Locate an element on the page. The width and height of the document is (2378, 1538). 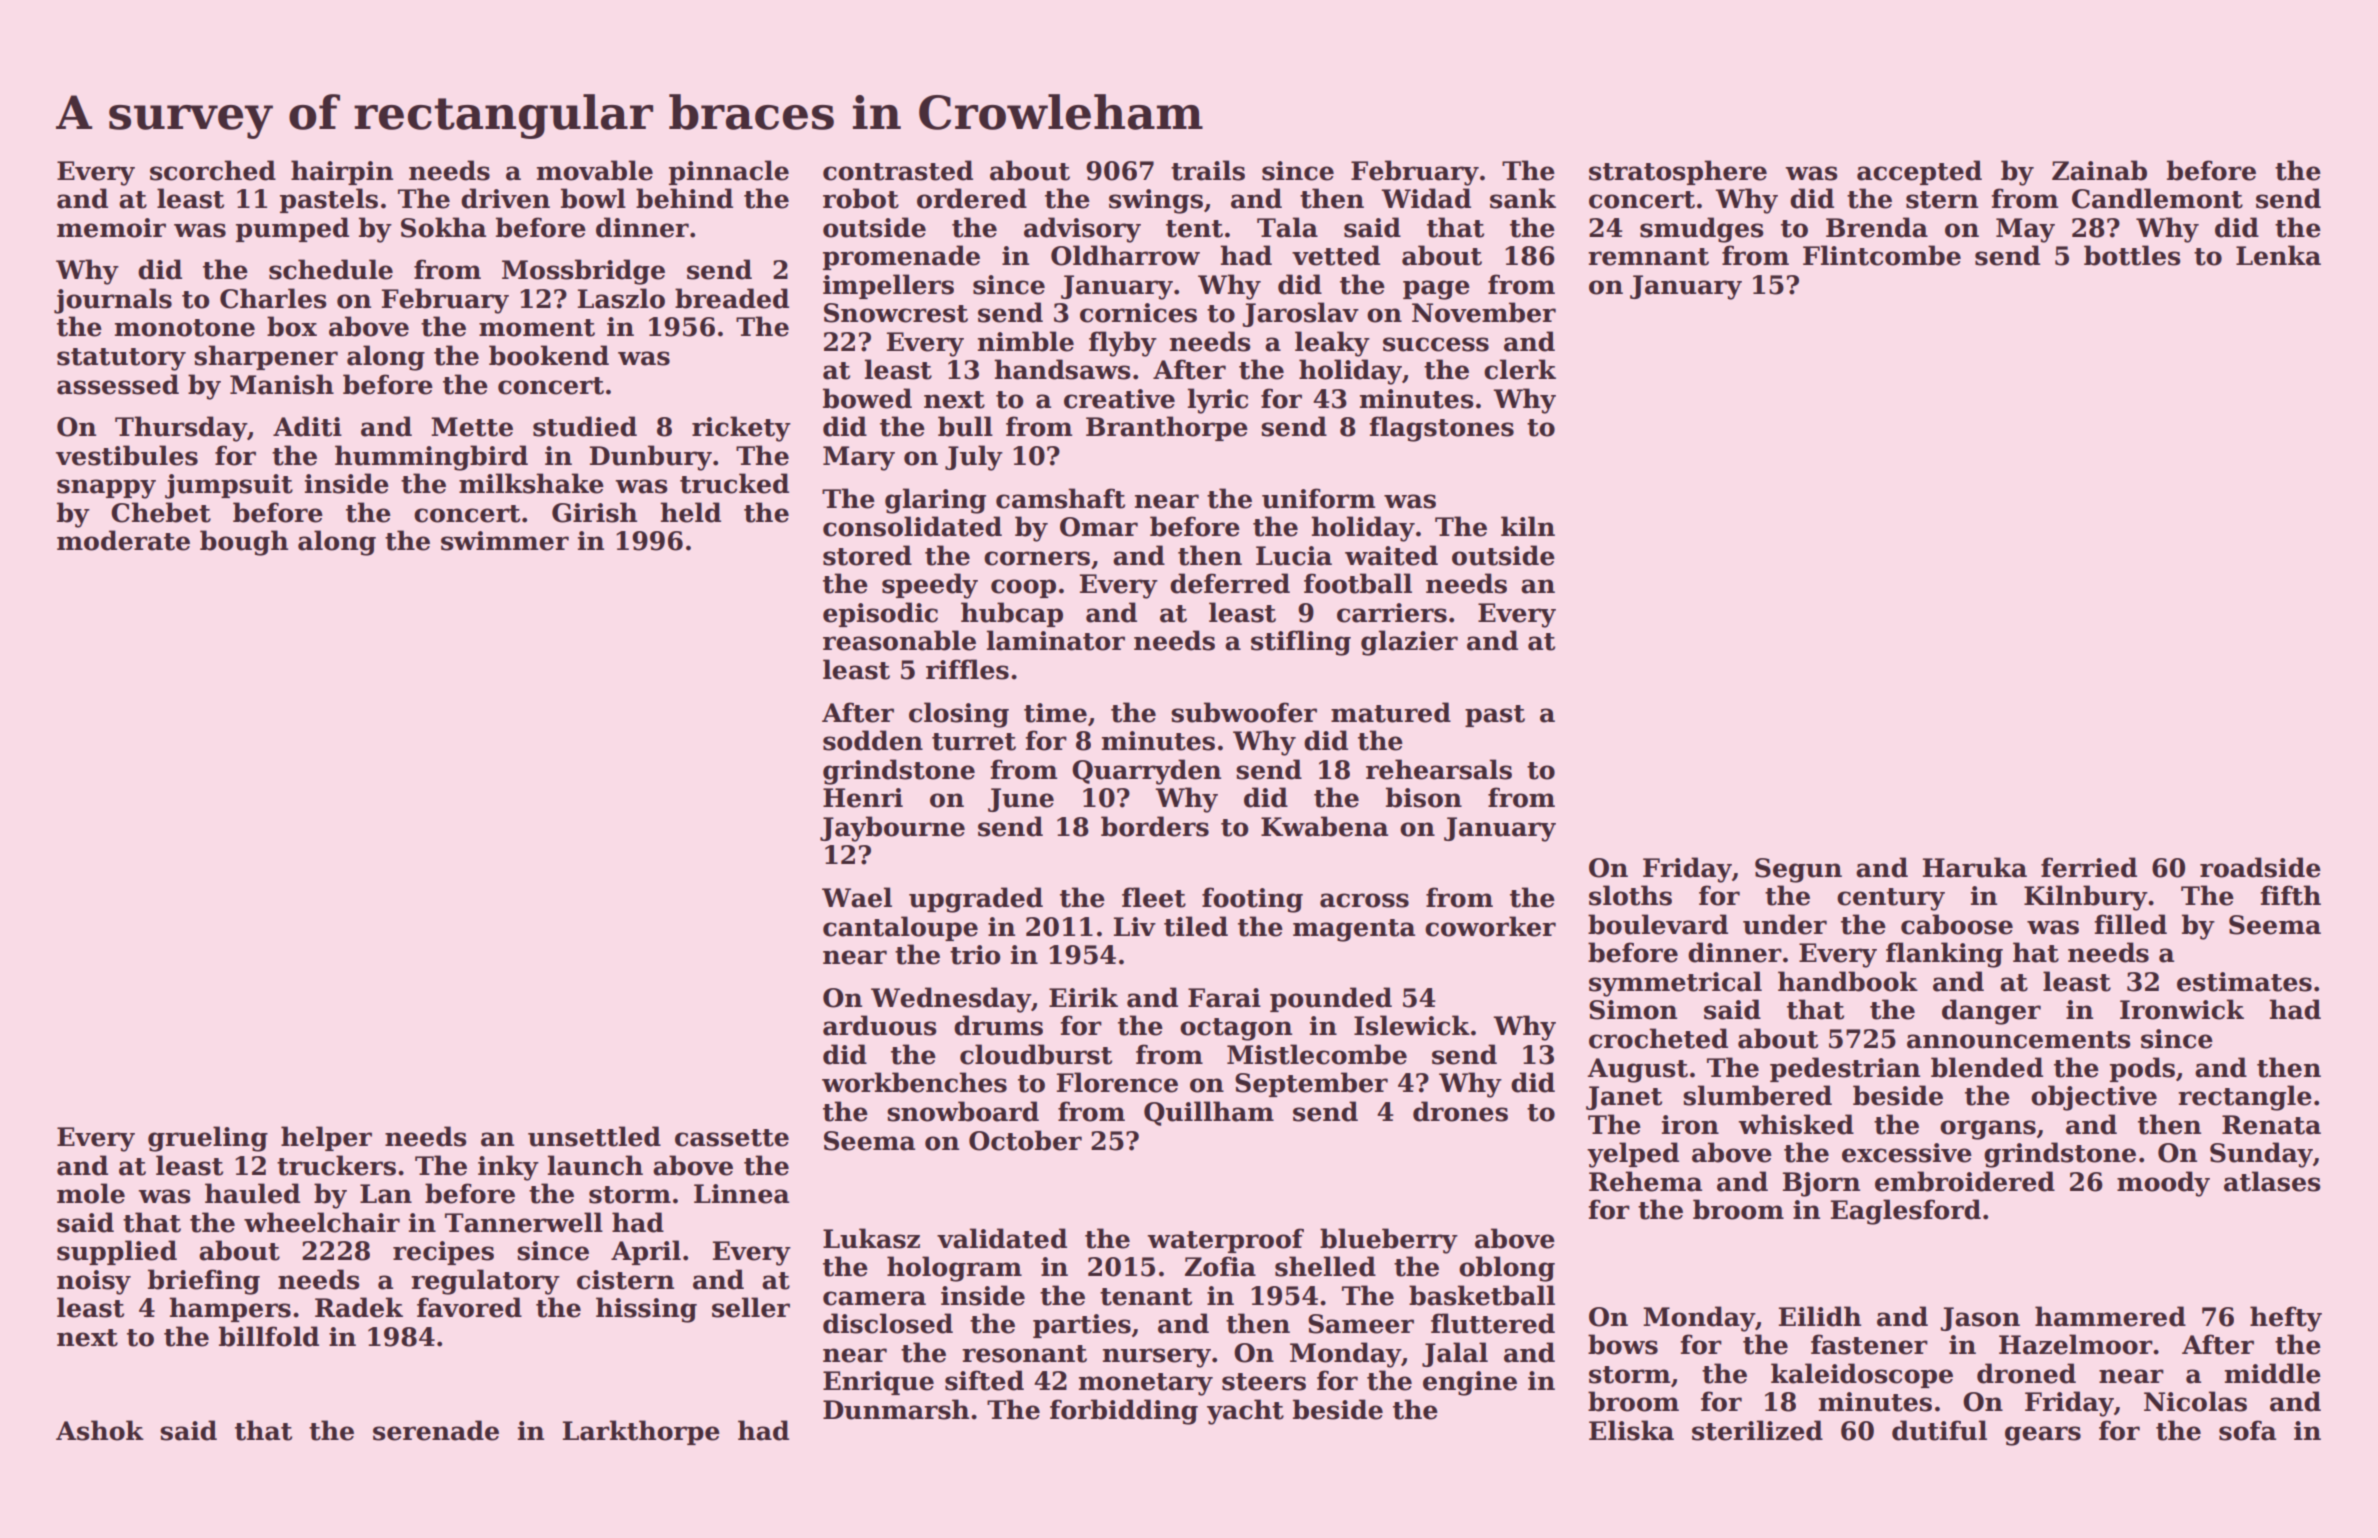
clerk is located at coordinates (1520, 369).
